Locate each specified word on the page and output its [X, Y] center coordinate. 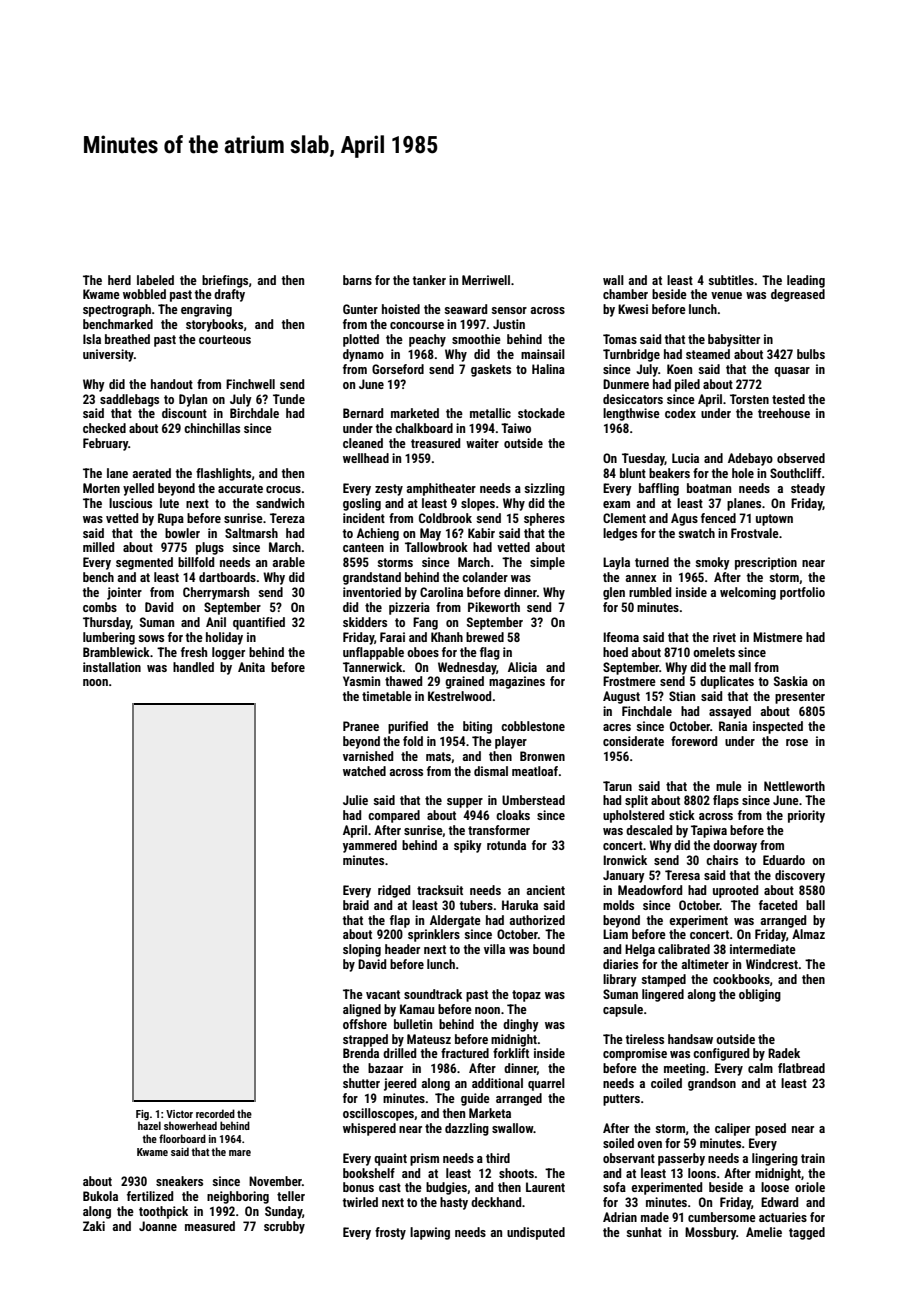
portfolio [802, 593]
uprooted [735, 891]
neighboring [238, 1197]
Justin [509, 324]
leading [806, 281]
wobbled [144, 294]
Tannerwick [373, 667]
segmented [144, 563]
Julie [355, 800]
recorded [215, 1113]
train [813, 1158]
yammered [370, 846]
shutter [361, 1083]
